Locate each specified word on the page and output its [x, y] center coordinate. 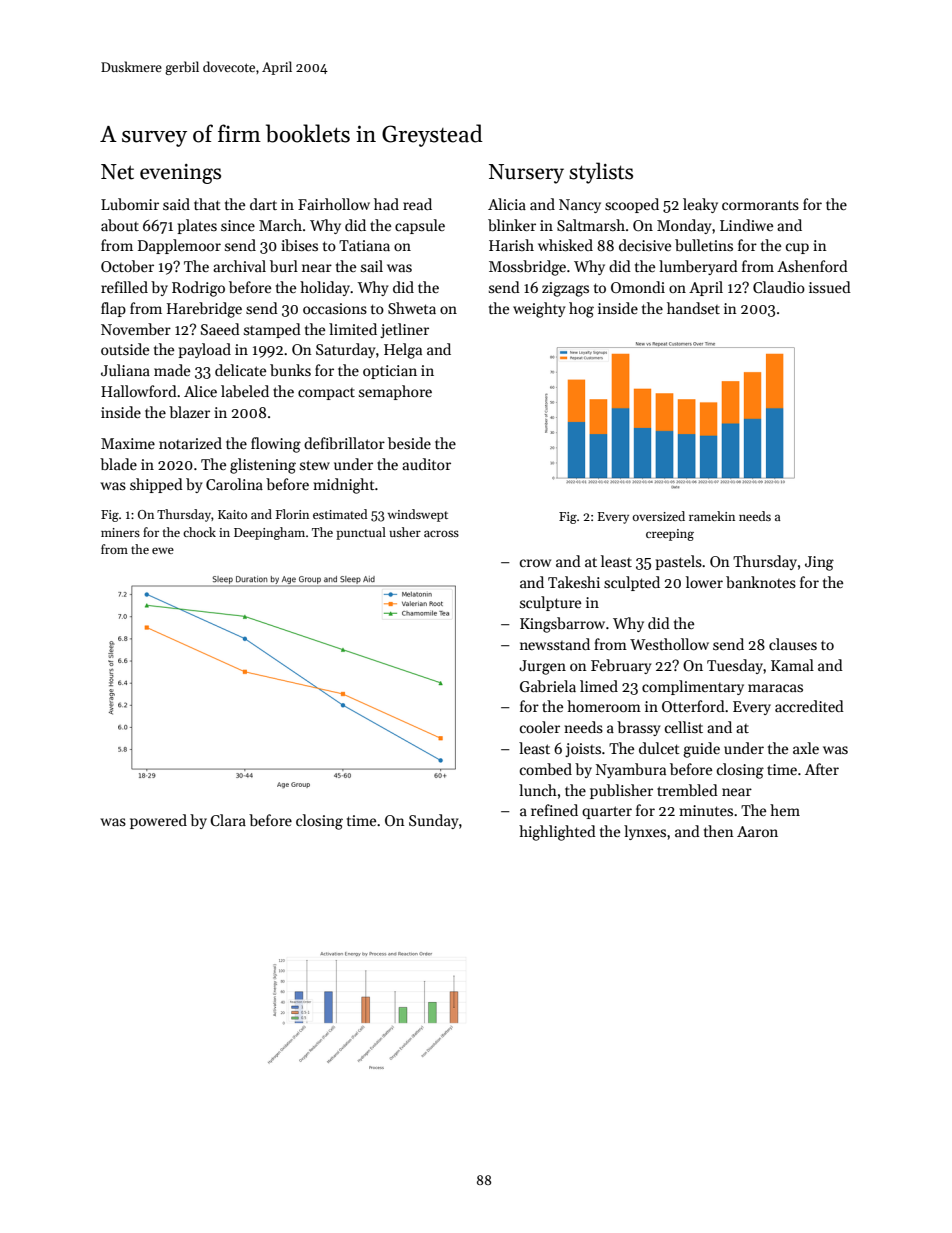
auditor [426, 464]
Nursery [526, 174]
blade [118, 464]
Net [117, 172]
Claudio [779, 287]
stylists [601, 173]
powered [158, 821]
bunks [290, 370]
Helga [403, 351]
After [822, 769]
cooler [540, 727]
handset [693, 308]
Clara [228, 820]
